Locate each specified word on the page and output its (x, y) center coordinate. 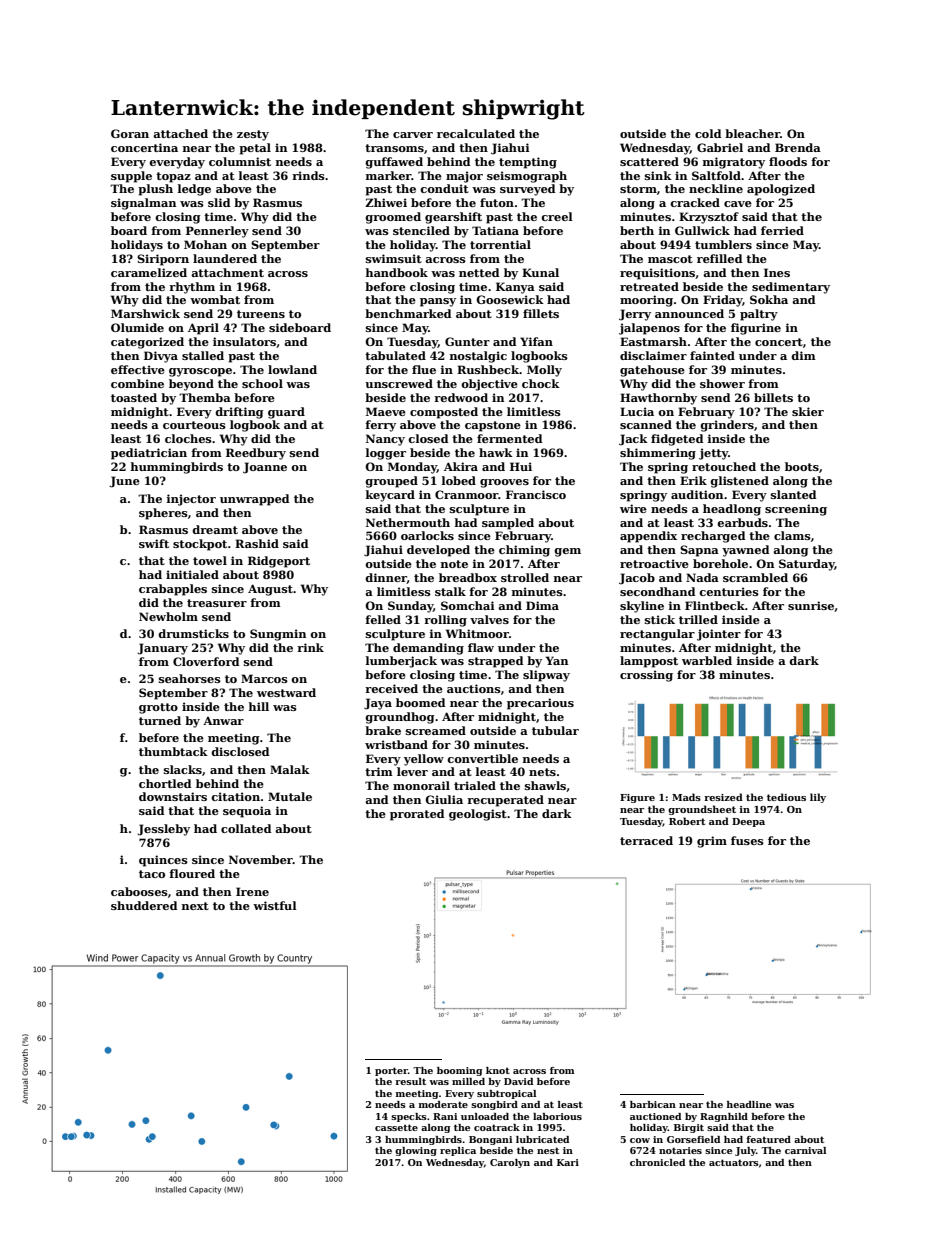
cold (708, 133)
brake (383, 730)
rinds (308, 175)
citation (235, 796)
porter (391, 1071)
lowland (292, 369)
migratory (734, 163)
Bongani (490, 1140)
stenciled (421, 230)
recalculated (476, 133)
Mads (686, 797)
